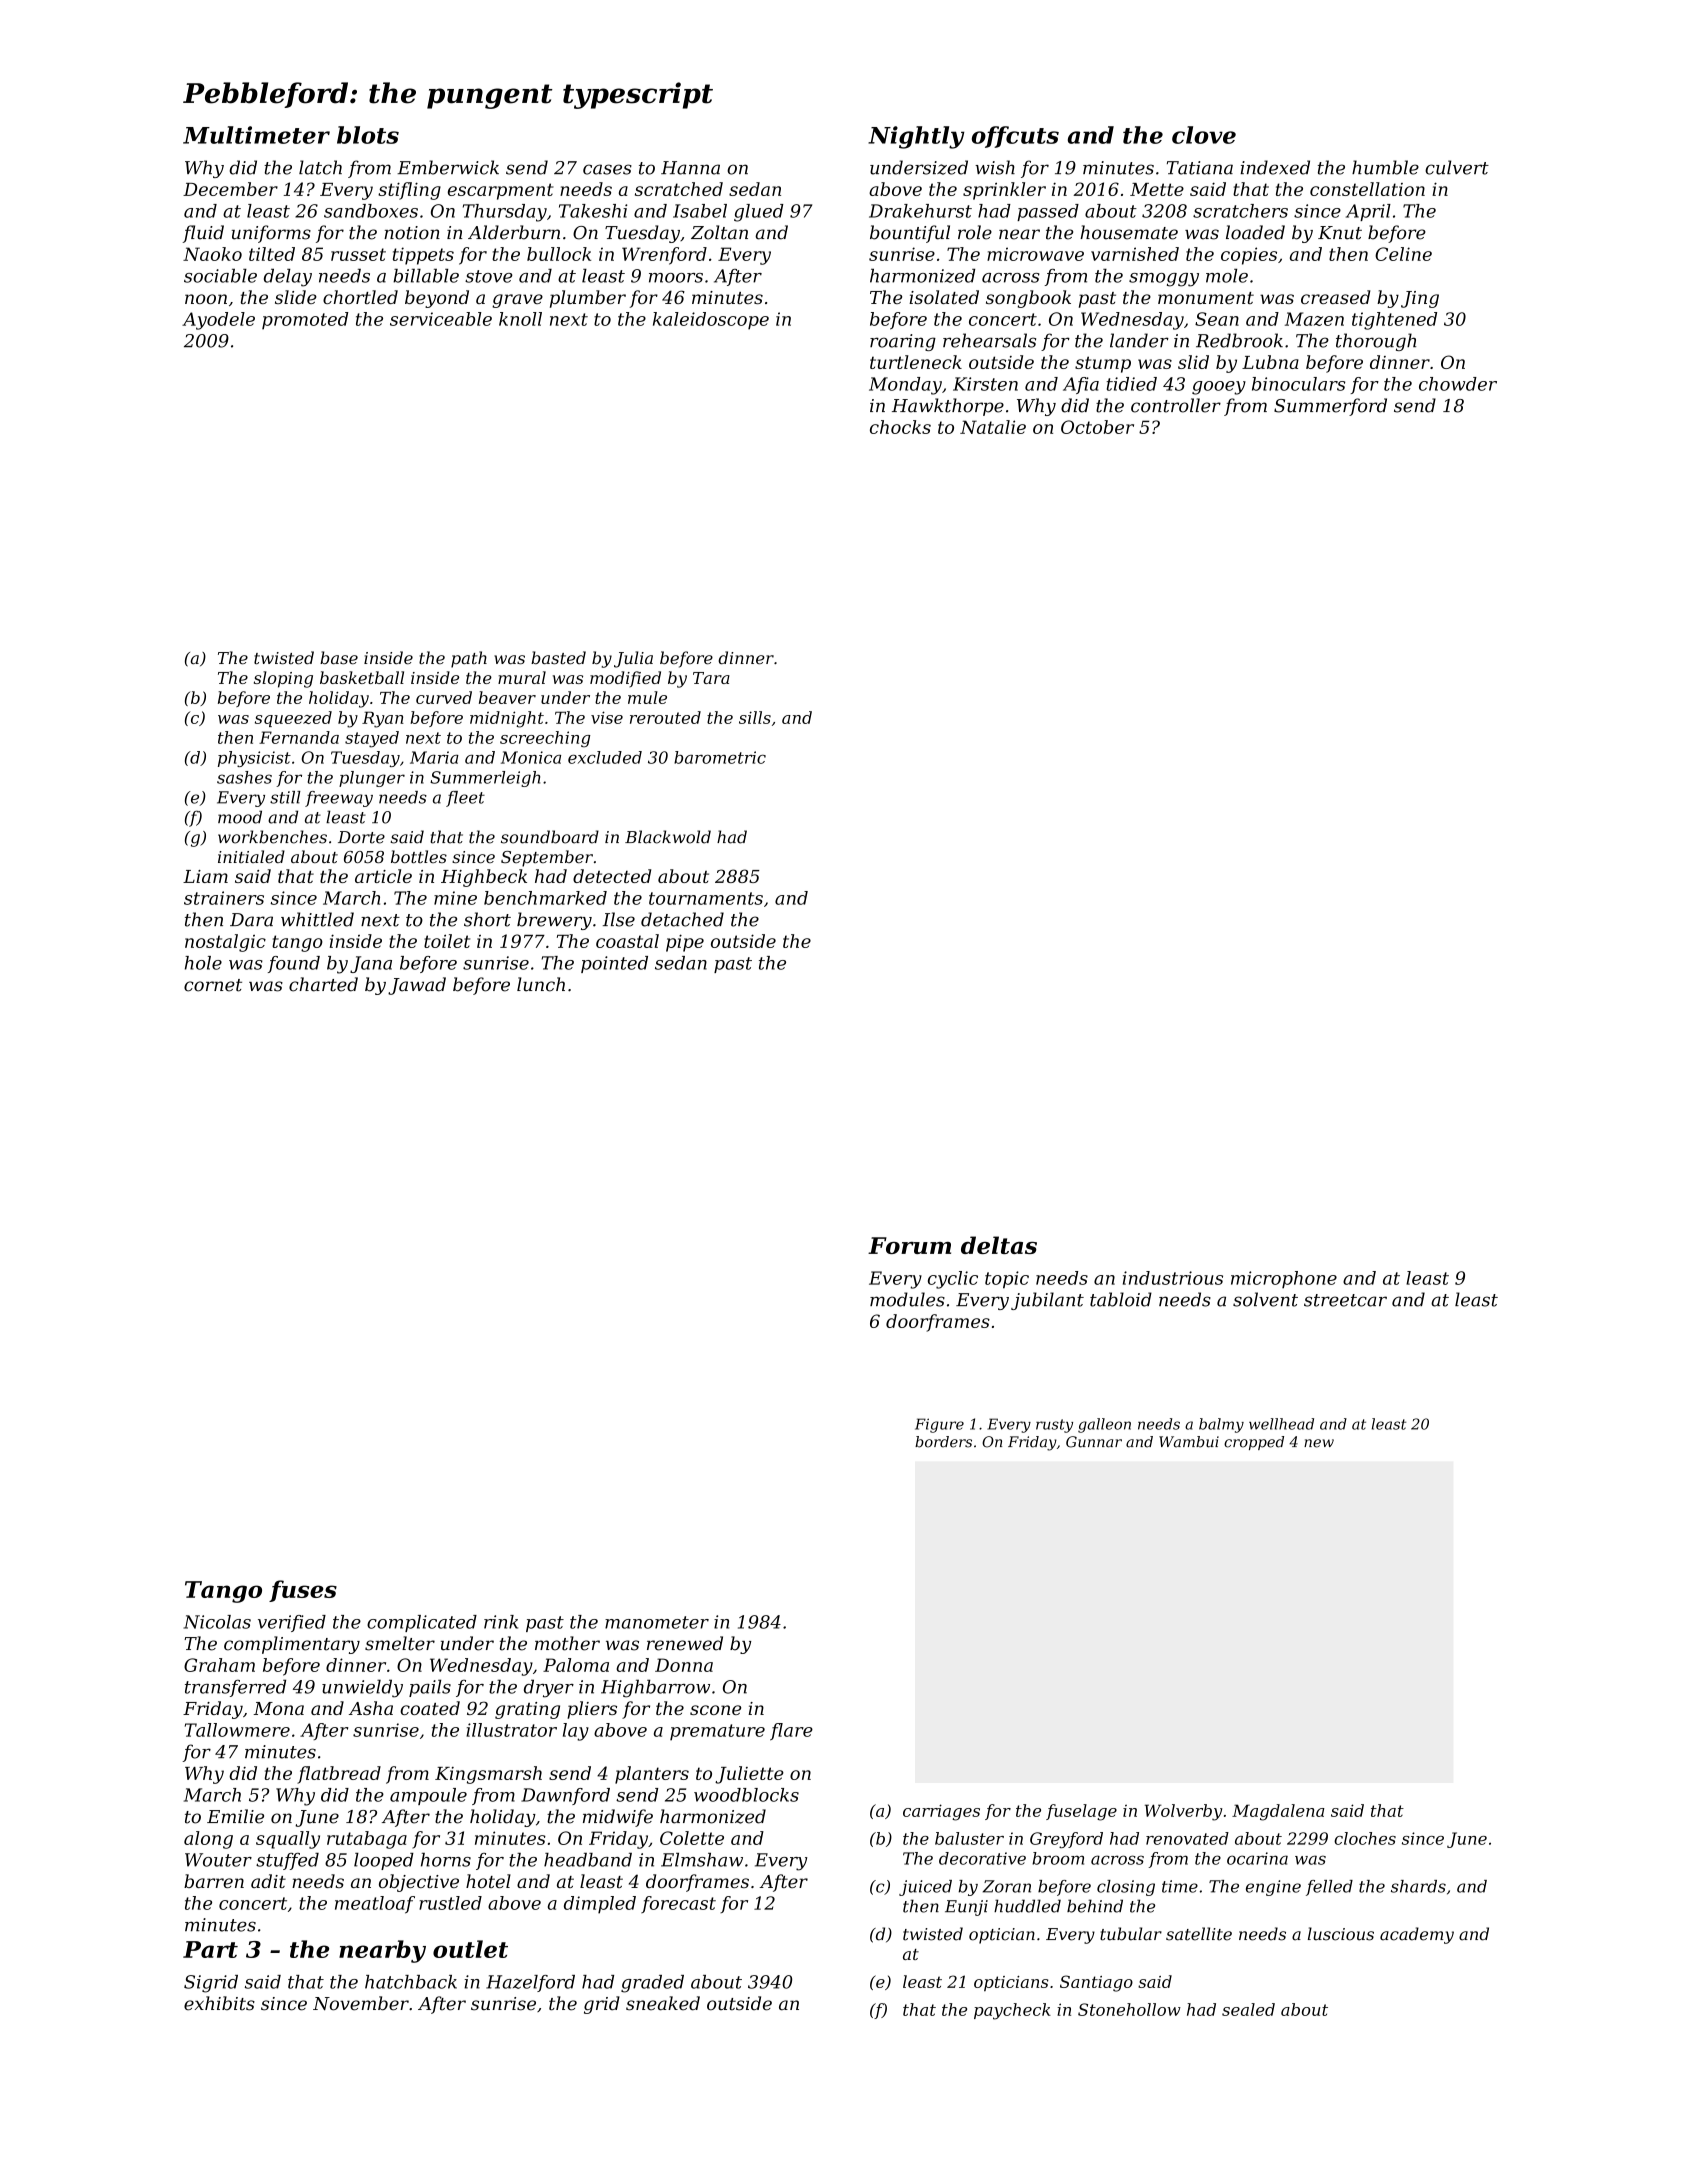 This screenshot has height=2178, width=1683. What do you see at coordinates (1204, 135) in the screenshot?
I see `clove` at bounding box center [1204, 135].
